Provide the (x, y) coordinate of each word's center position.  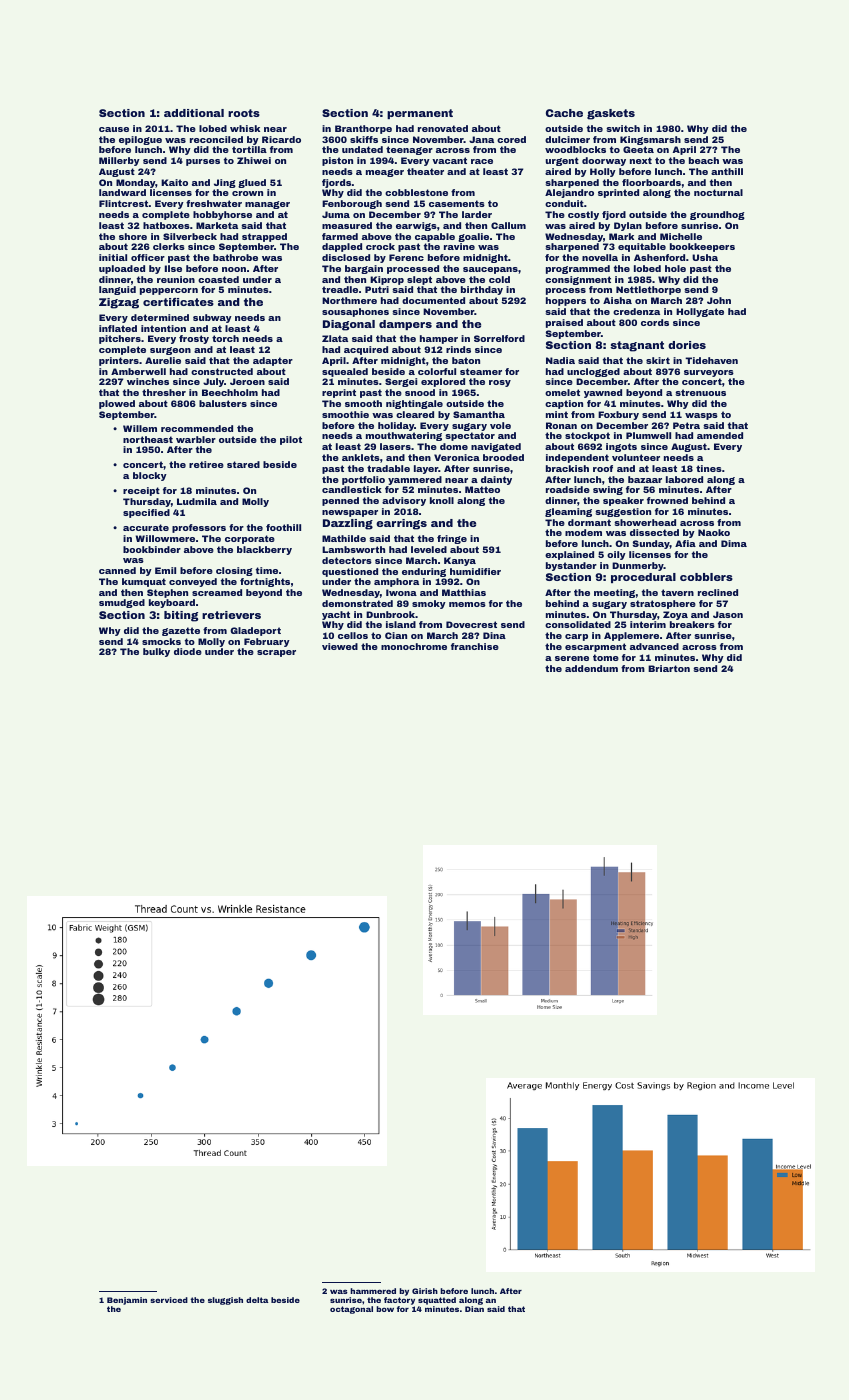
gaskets (611, 114)
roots (244, 113)
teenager (409, 150)
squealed (345, 372)
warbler (196, 439)
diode (188, 651)
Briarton (669, 668)
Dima (734, 543)
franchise (475, 646)
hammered (373, 1291)
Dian (474, 1309)
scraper (276, 653)
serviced (169, 1300)
